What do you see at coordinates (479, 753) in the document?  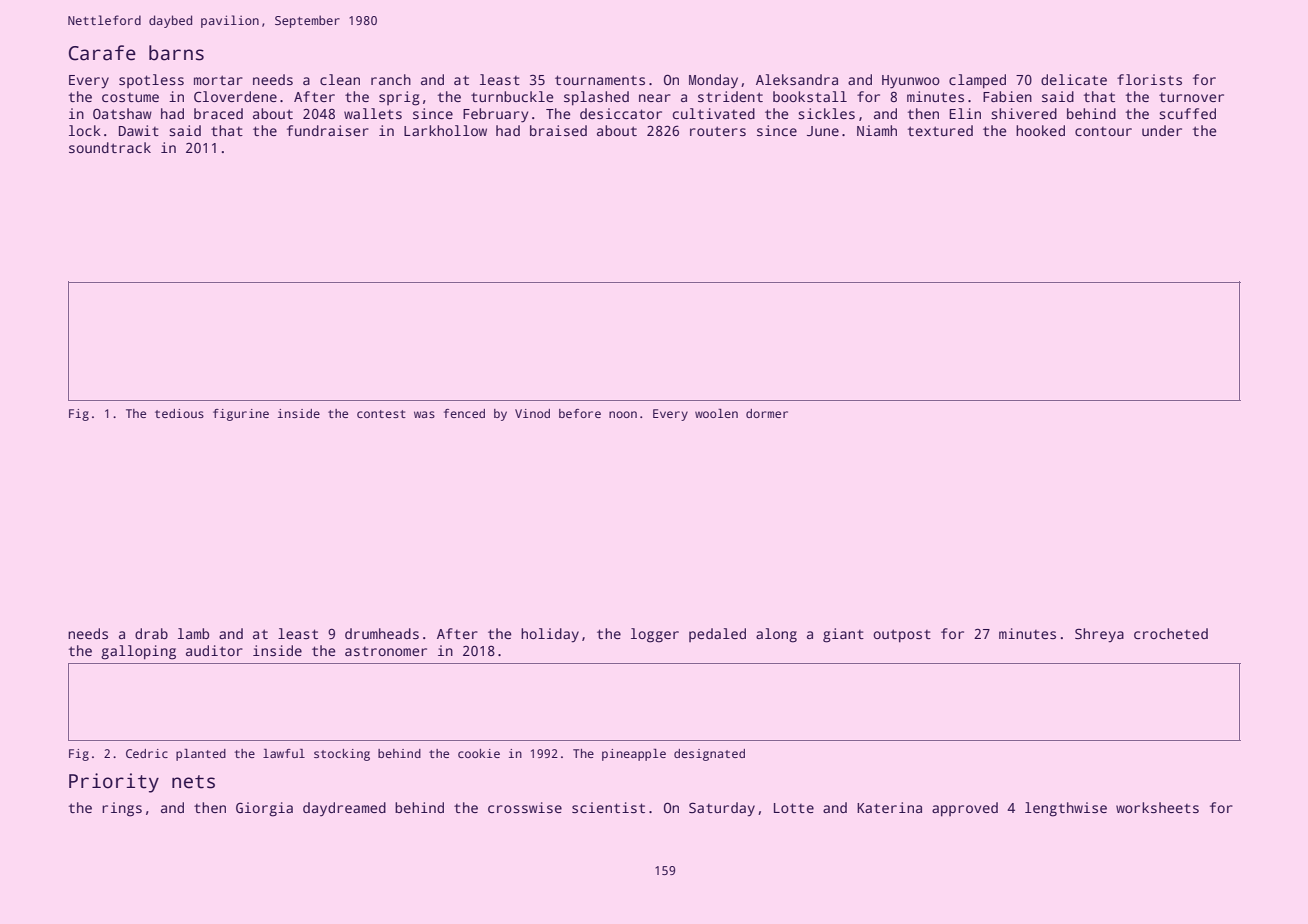 I see `cookie` at bounding box center [479, 753].
